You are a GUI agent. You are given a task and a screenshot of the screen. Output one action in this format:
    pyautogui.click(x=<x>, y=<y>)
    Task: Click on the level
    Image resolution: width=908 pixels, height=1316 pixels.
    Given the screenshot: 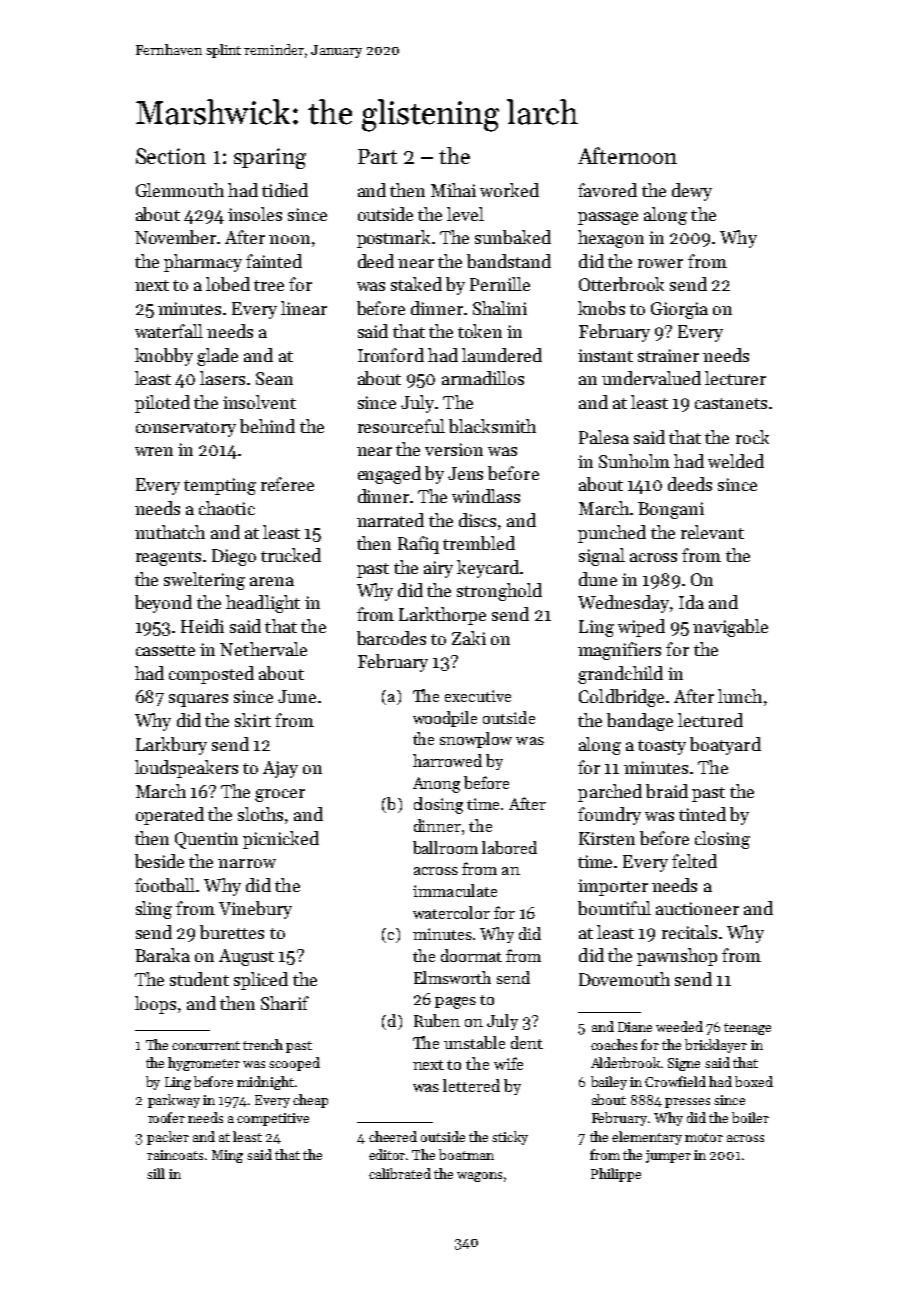 What is the action you would take?
    pyautogui.click(x=465, y=214)
